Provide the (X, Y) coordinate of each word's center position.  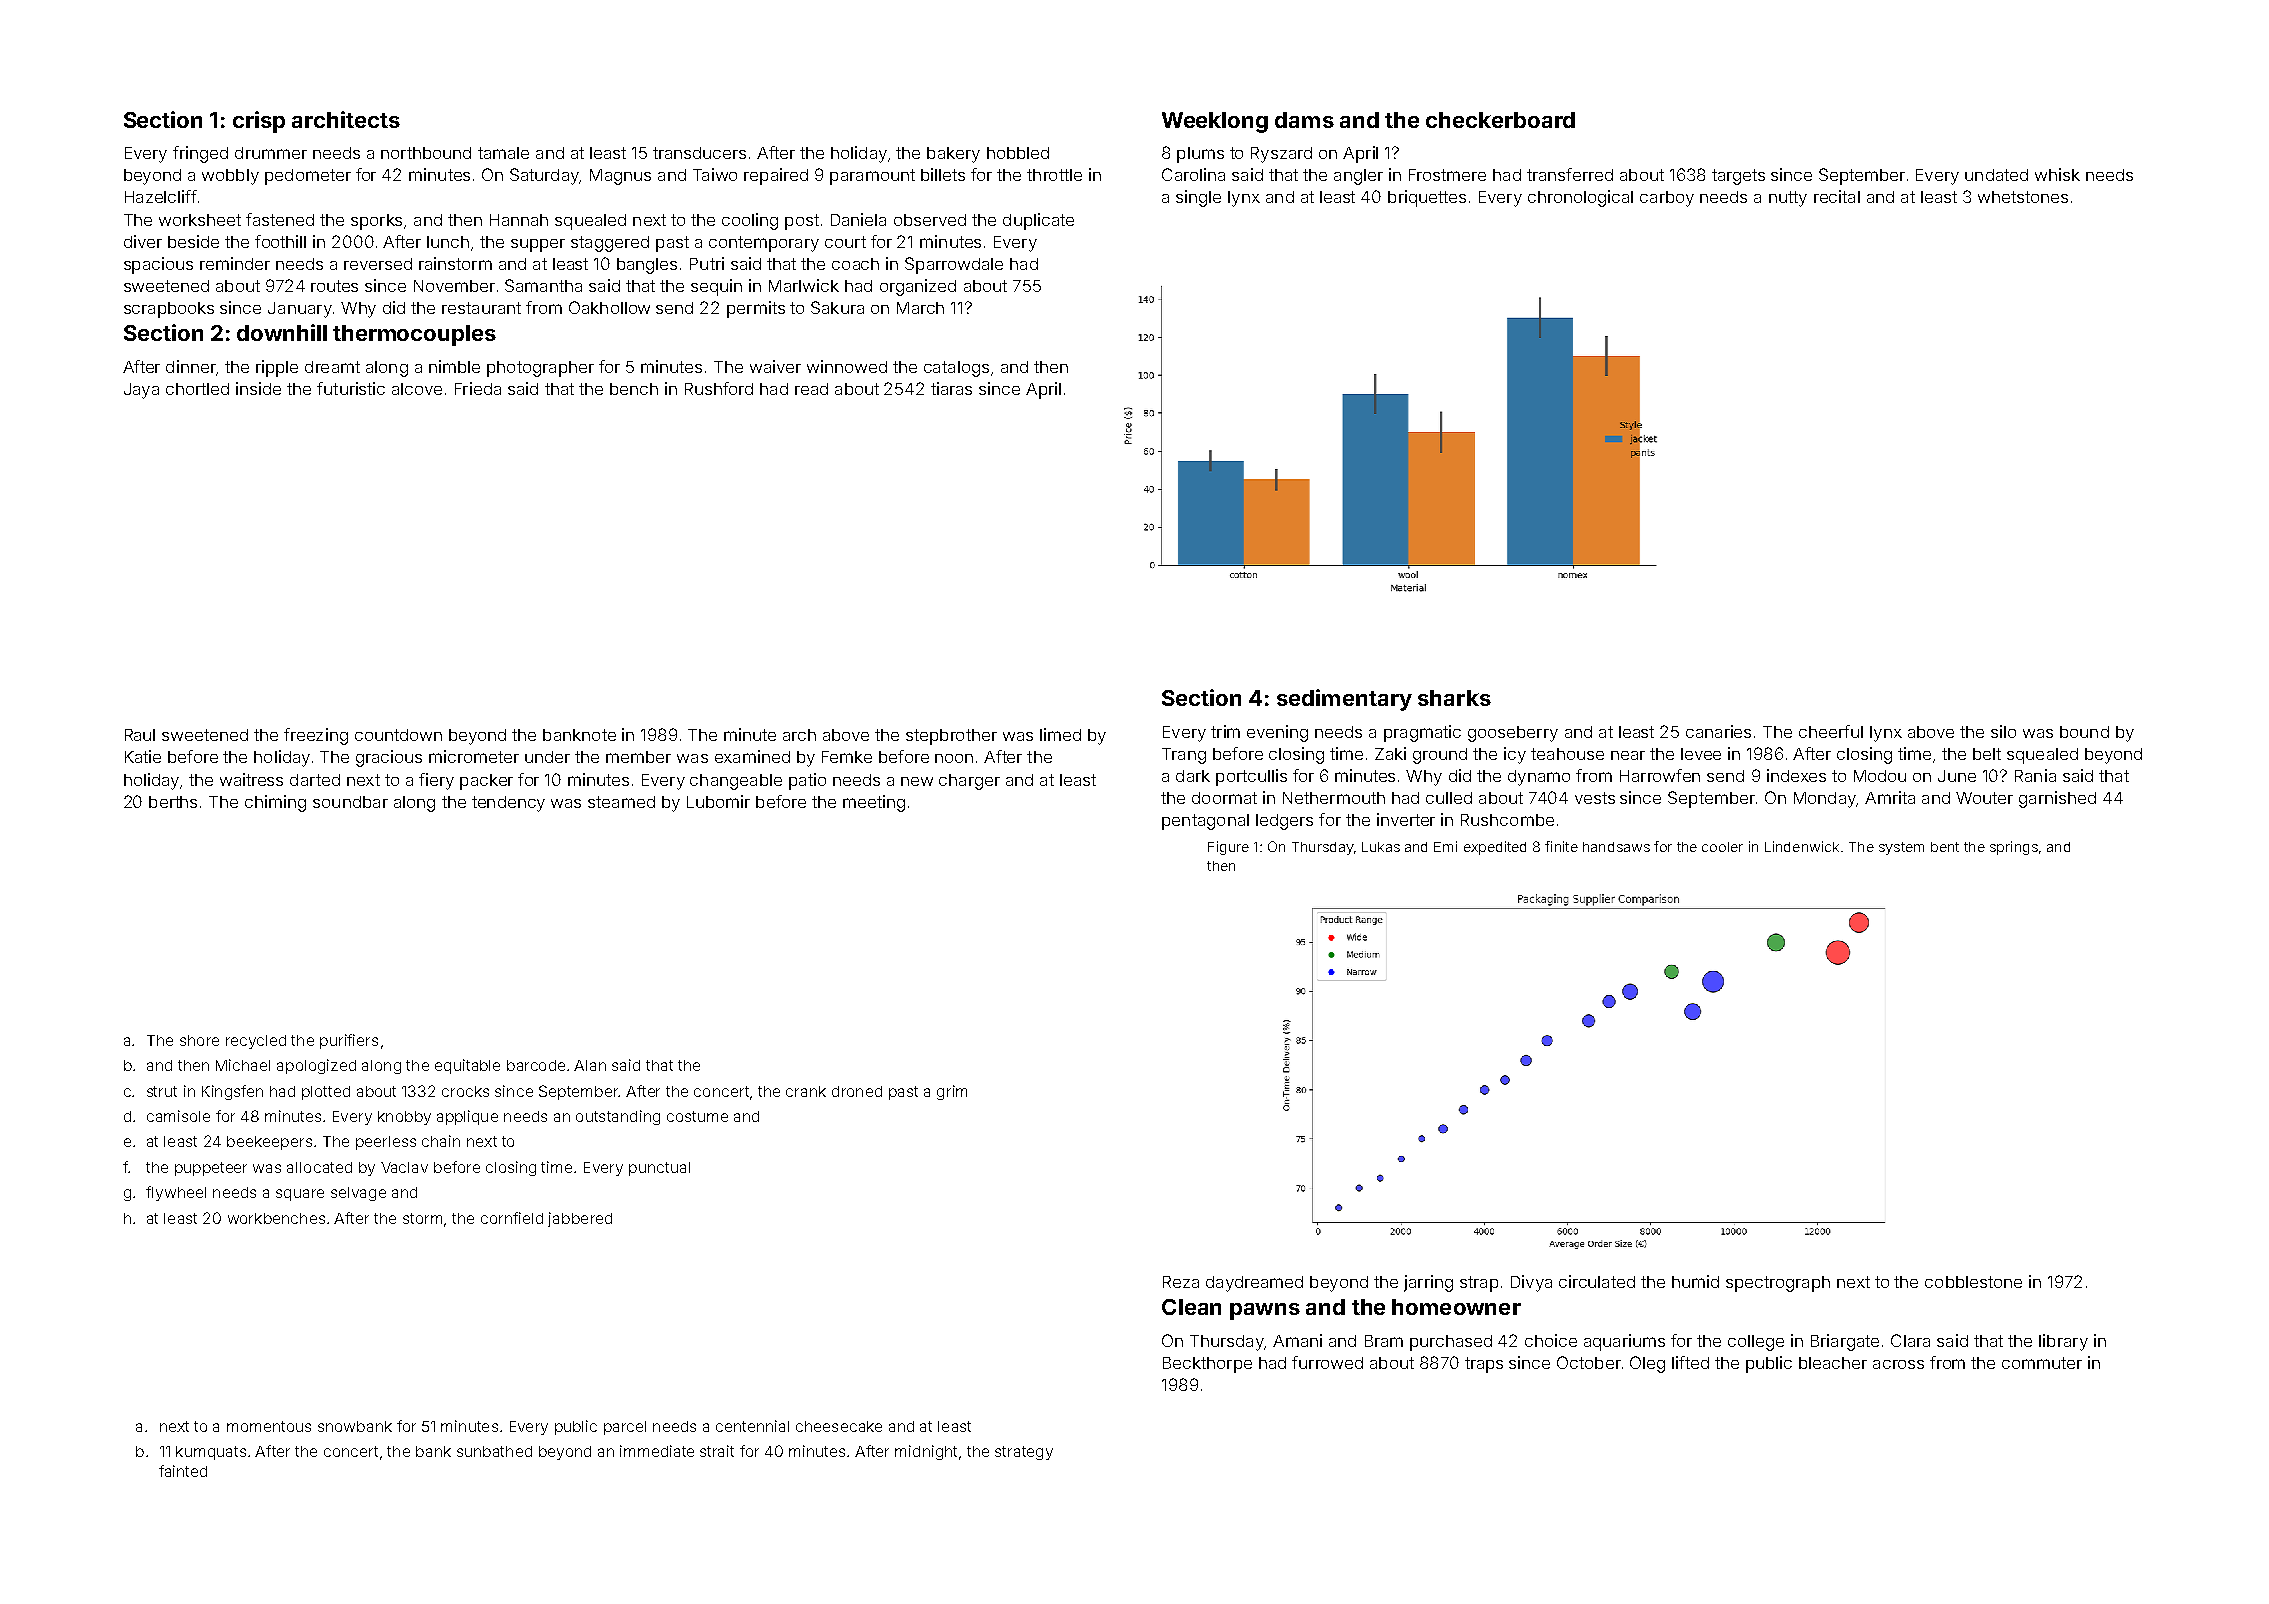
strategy (1024, 1453)
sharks (1454, 698)
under (547, 757)
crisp (259, 122)
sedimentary (1344, 700)
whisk (2057, 174)
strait (717, 1451)
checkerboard (1500, 120)
